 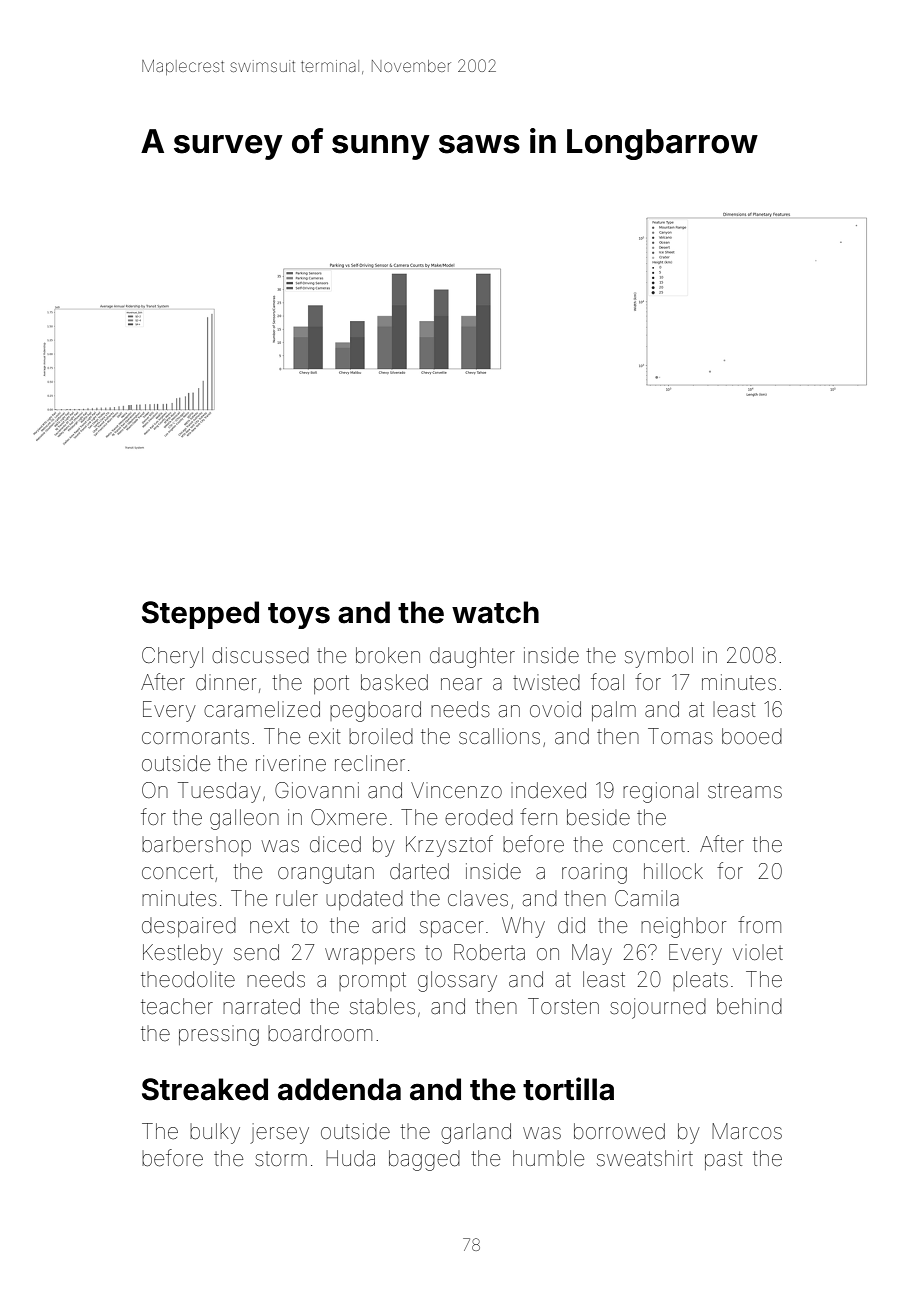 I want to click on behind, so click(x=749, y=1006).
